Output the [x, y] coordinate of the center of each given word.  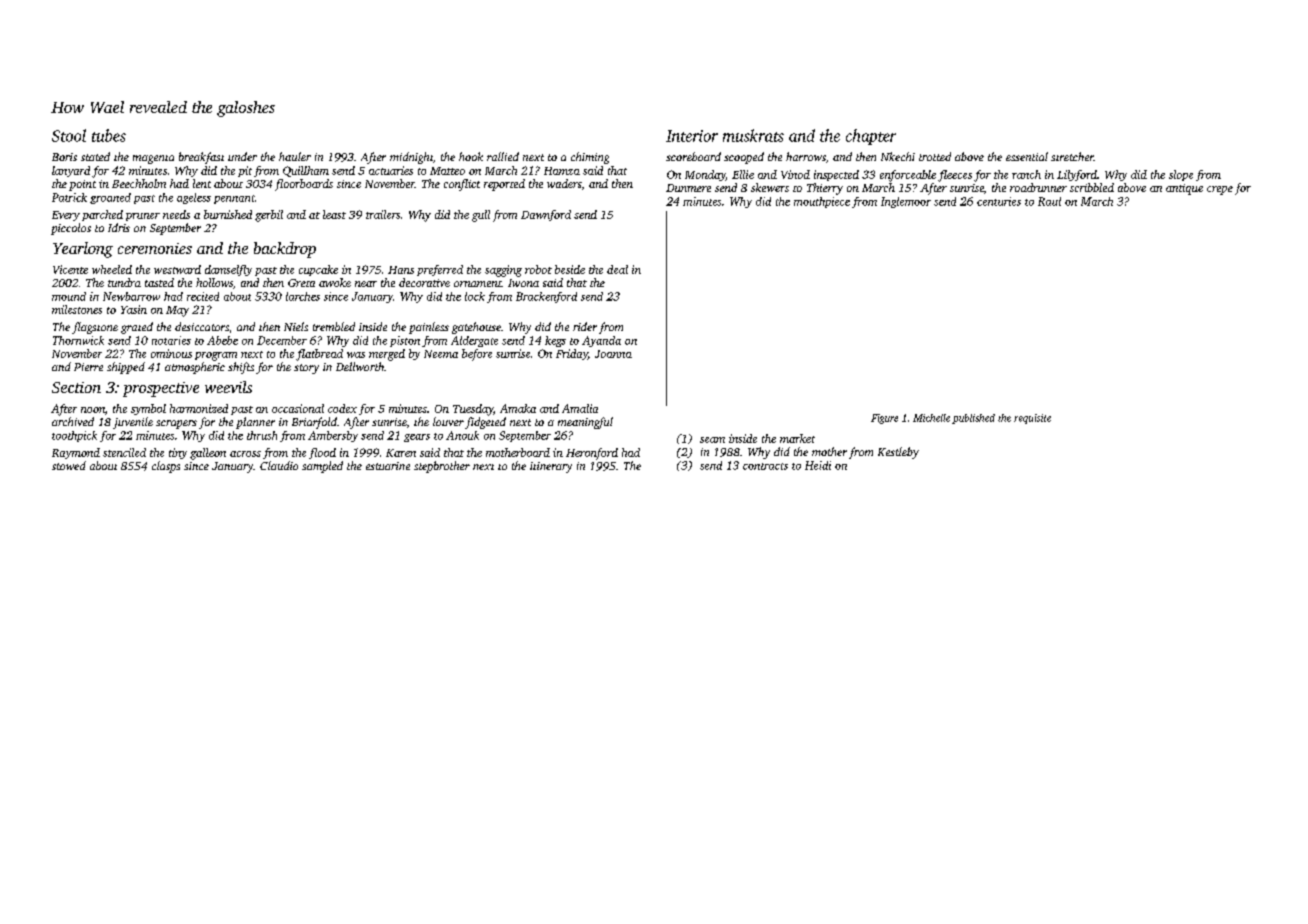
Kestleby [898, 453]
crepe [1220, 190]
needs [176, 214]
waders [564, 183]
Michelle [931, 418]
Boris [64, 157]
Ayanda [601, 341]
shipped [126, 368]
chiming [590, 158]
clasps [166, 467]
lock [475, 296]
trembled [334, 326]
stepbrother [442, 467]
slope [1181, 175]
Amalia [580, 408]
